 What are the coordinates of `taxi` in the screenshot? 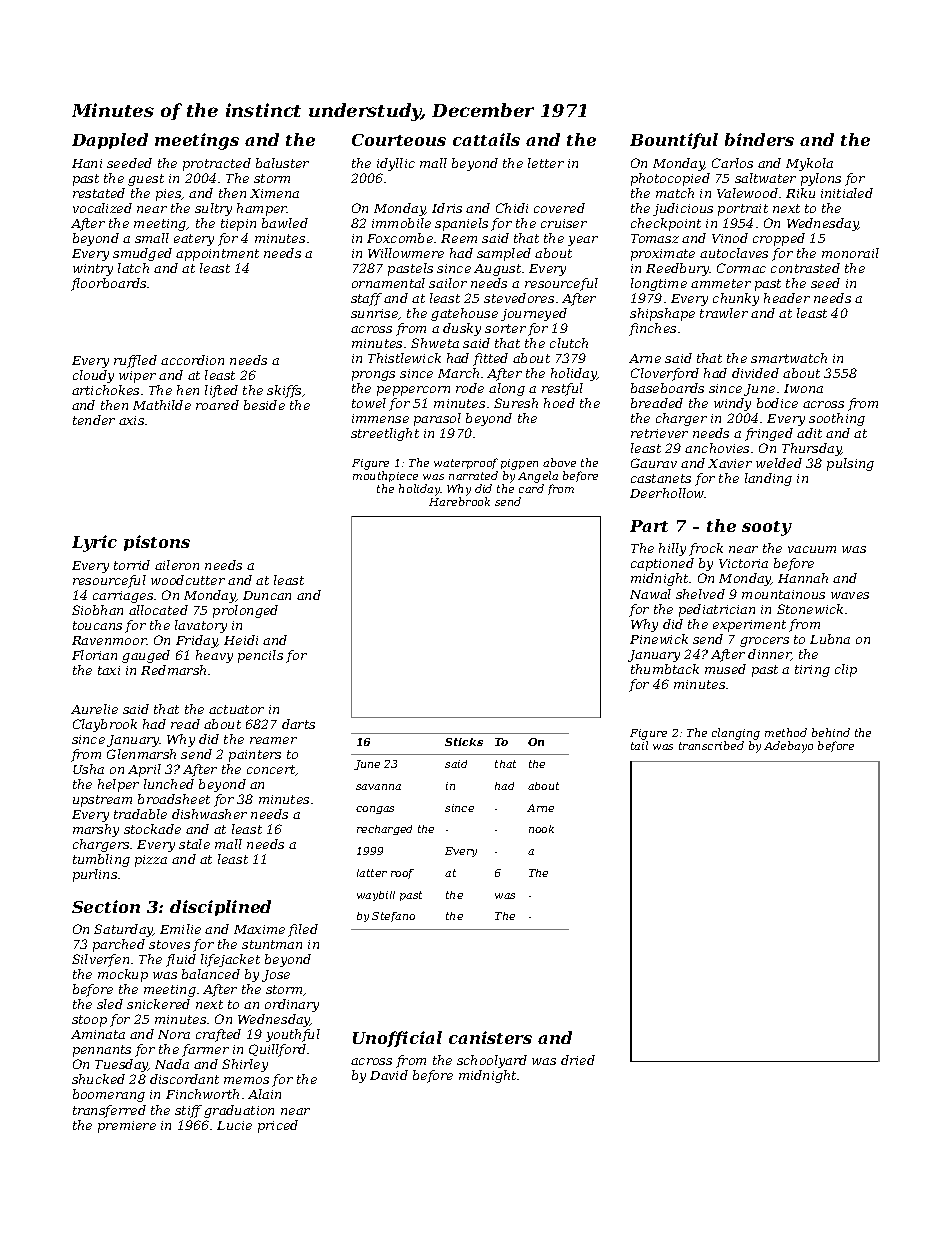 It's located at (109, 670).
